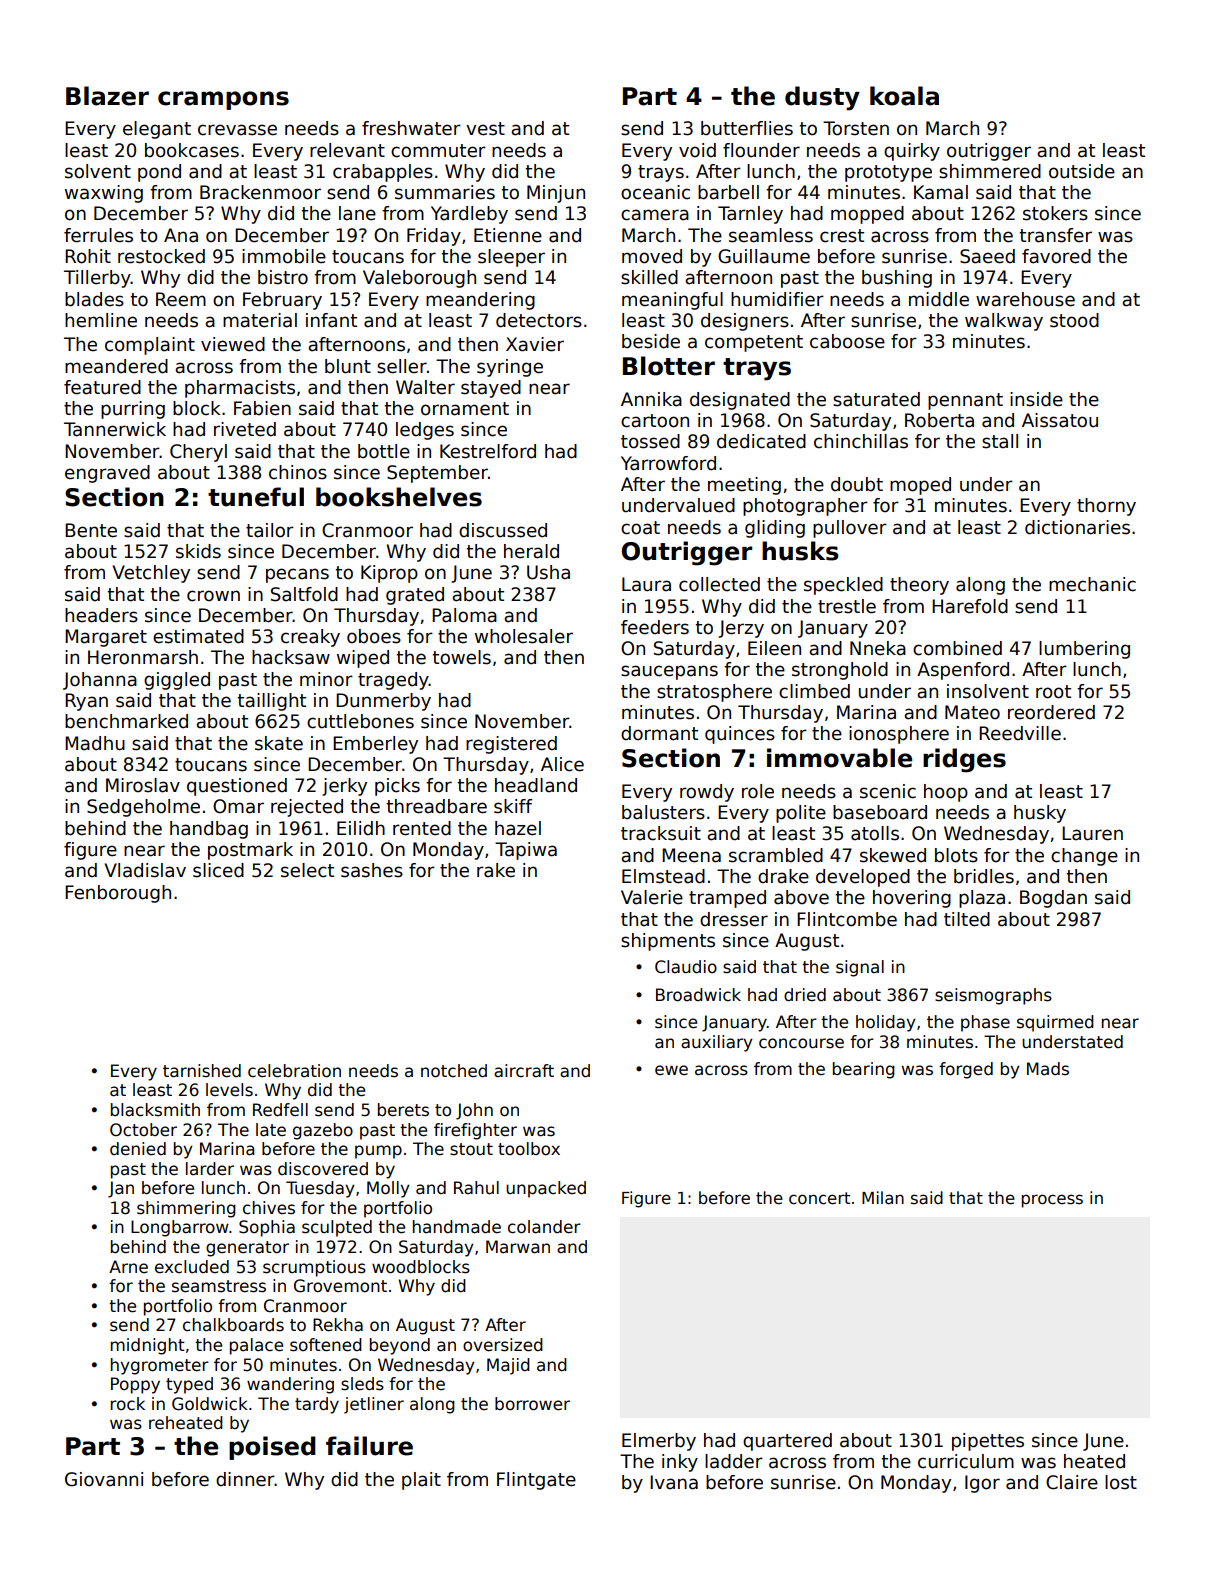  Describe the element at coordinates (485, 129) in the screenshot. I see `vest` at that location.
